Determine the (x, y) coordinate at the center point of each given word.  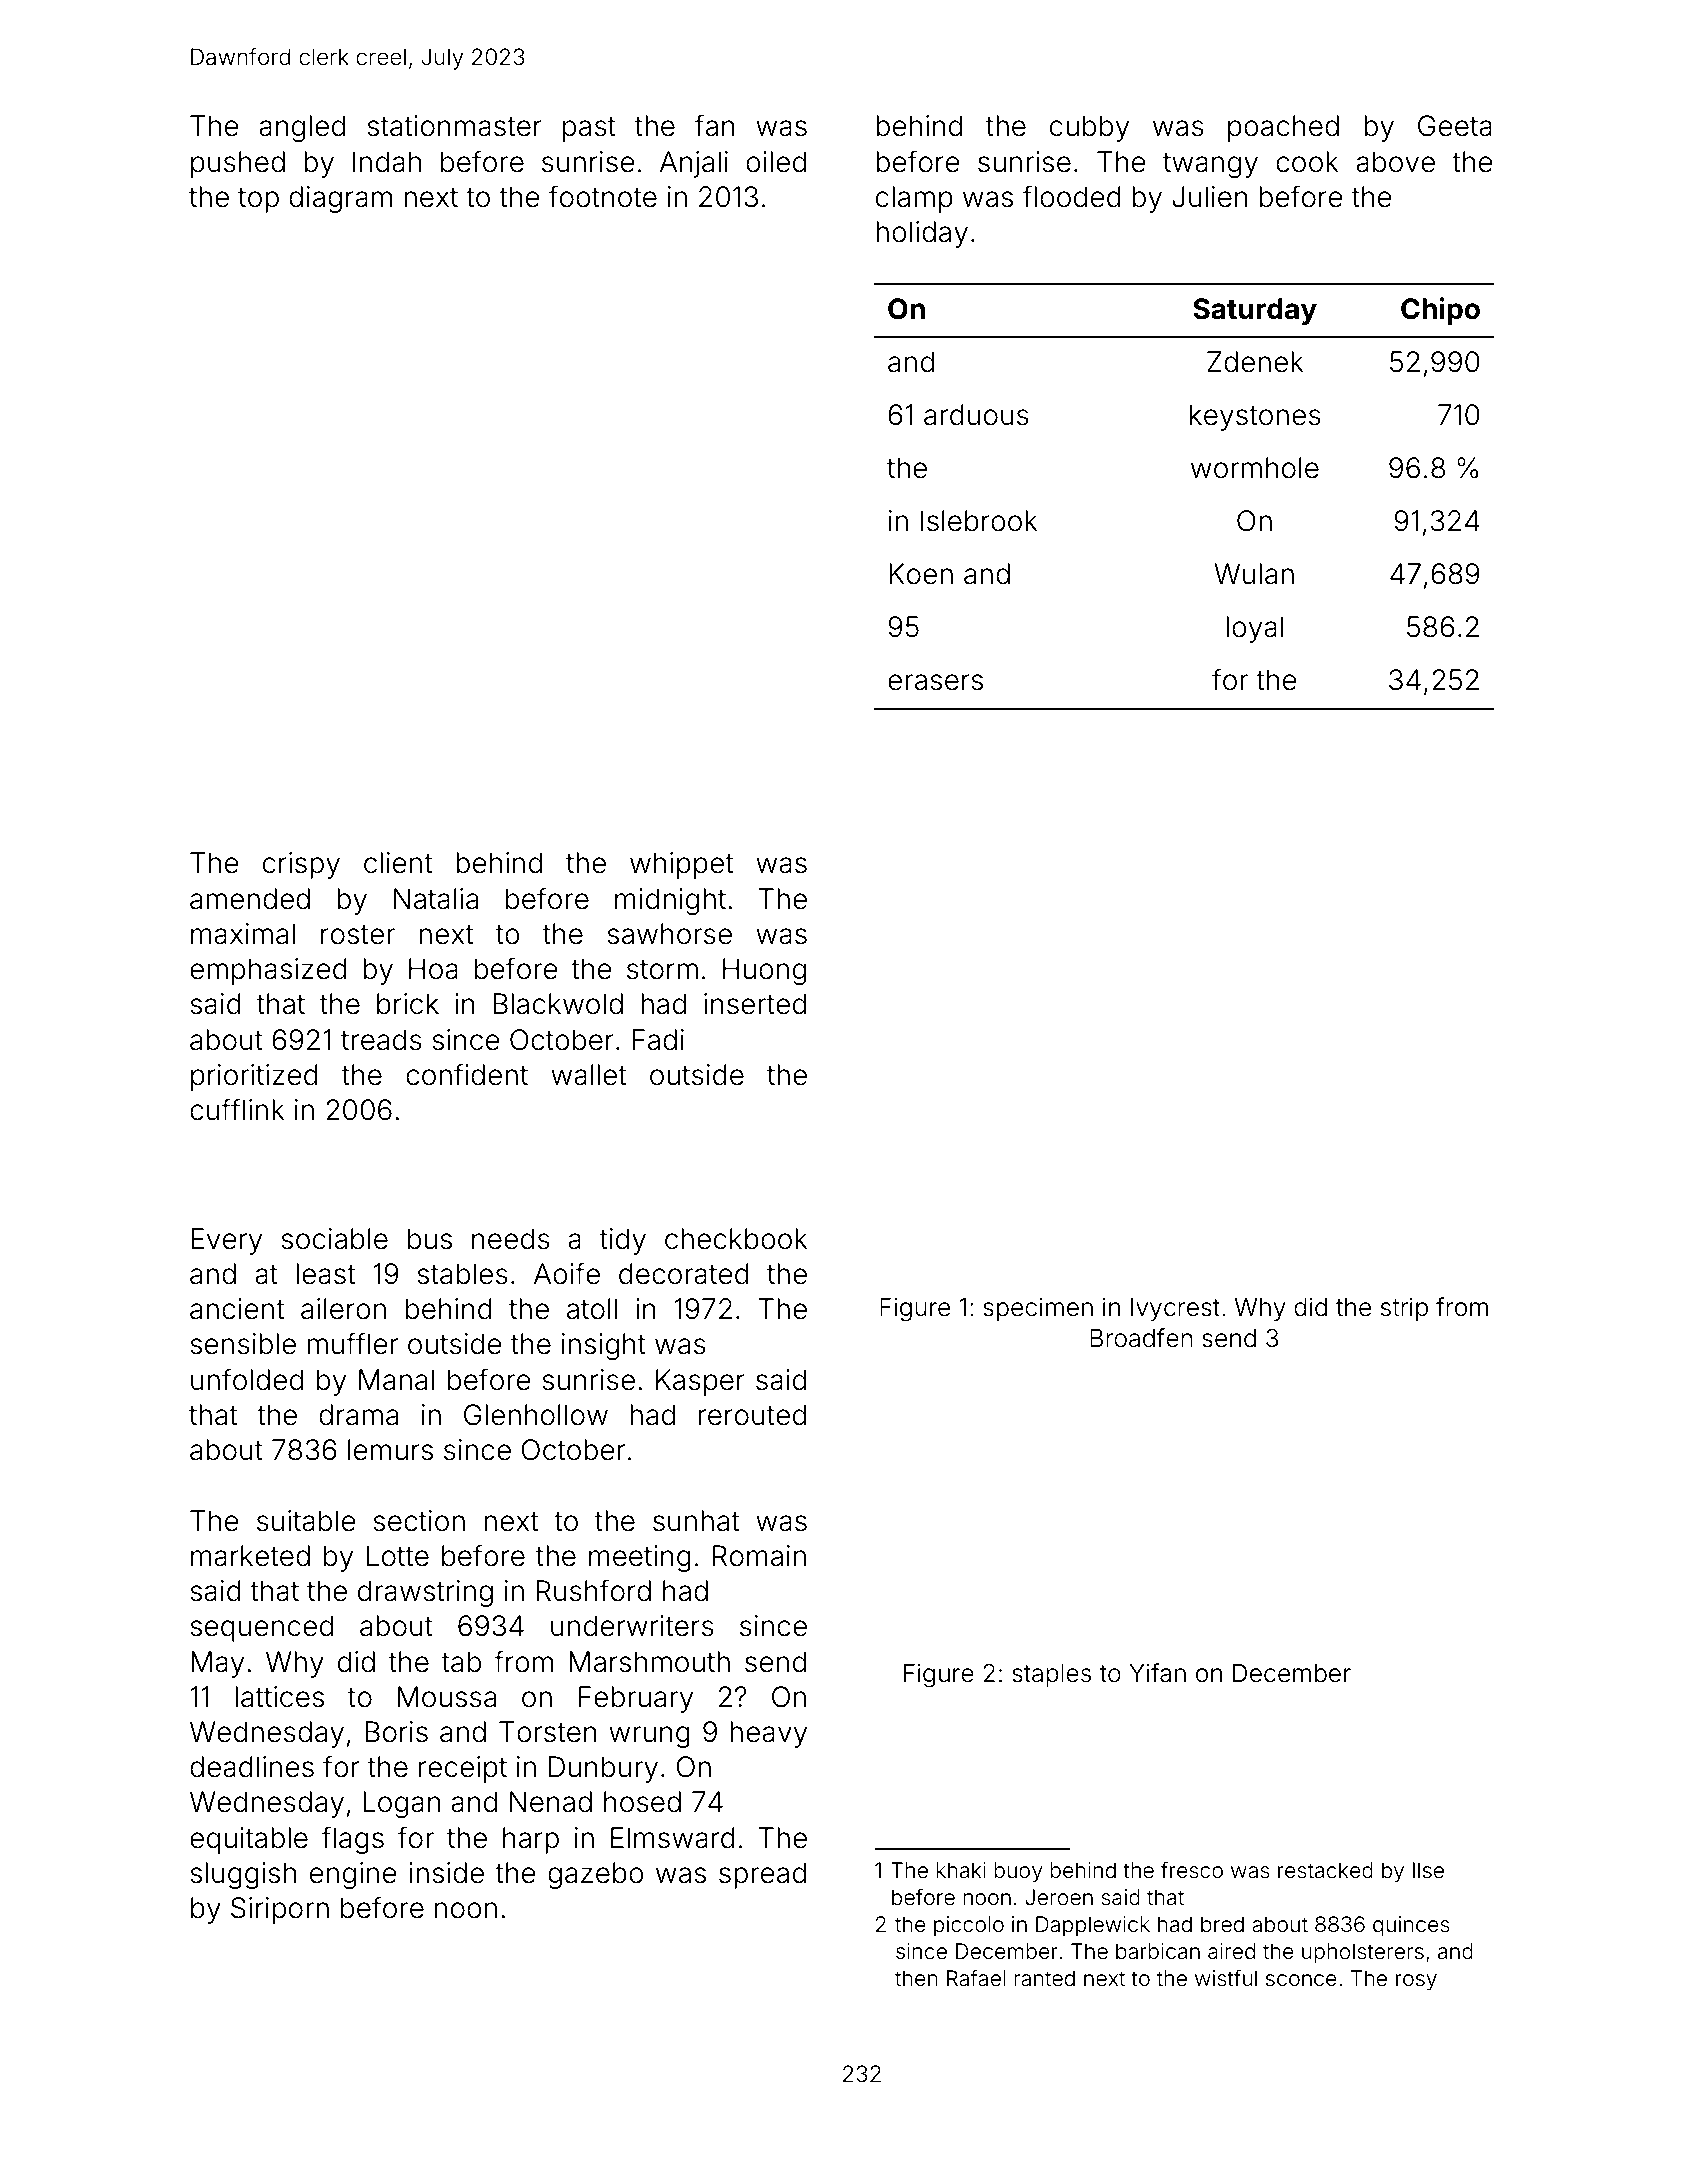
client (398, 863)
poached (1283, 128)
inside (446, 1873)
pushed (238, 164)
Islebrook (979, 521)
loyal (1254, 629)
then (916, 1978)
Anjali (694, 164)
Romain (759, 1556)
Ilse (1428, 1870)
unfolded (247, 1379)
